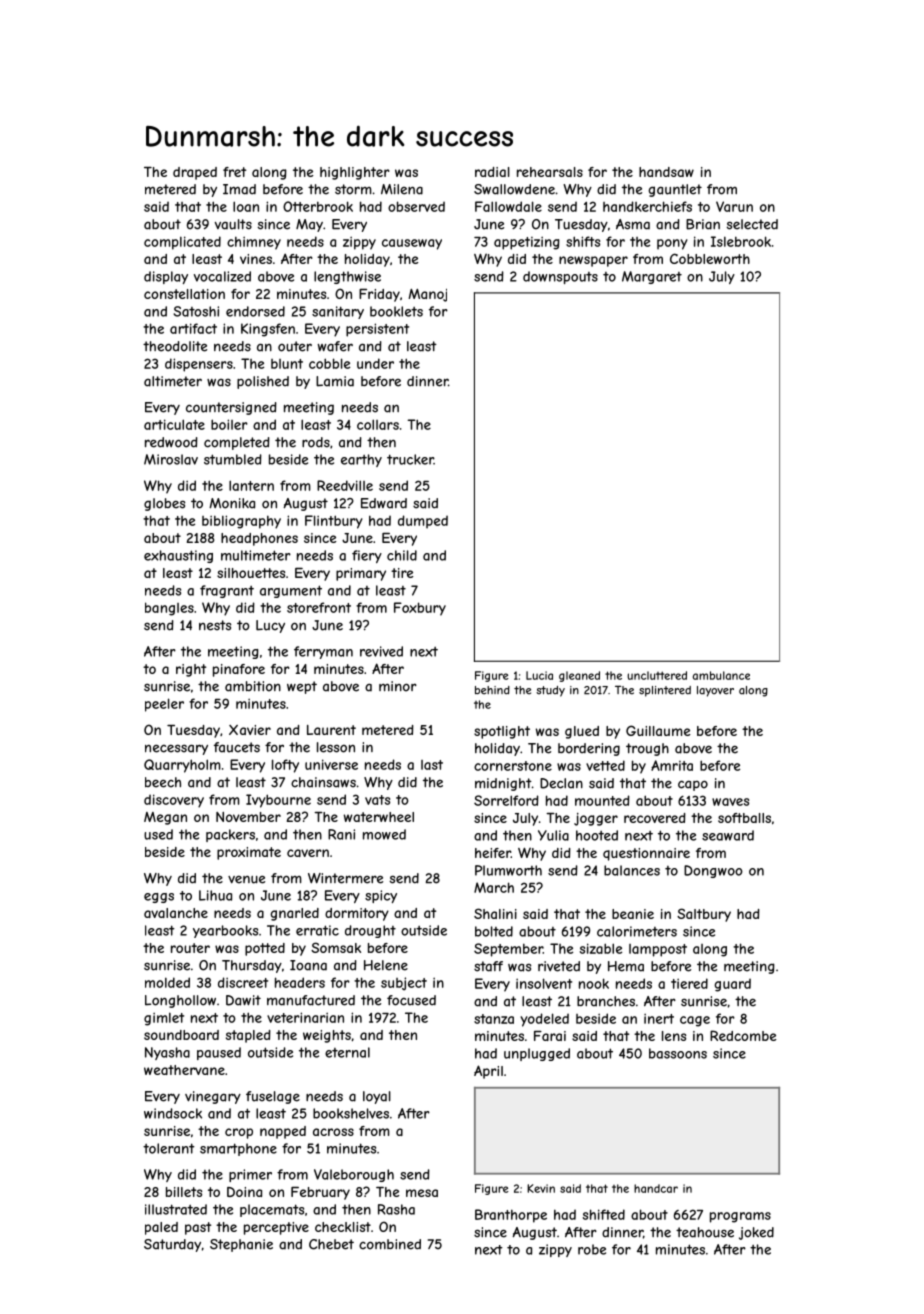 The image size is (924, 1314). Describe the element at coordinates (169, 609) in the screenshot. I see `bangles` at that location.
